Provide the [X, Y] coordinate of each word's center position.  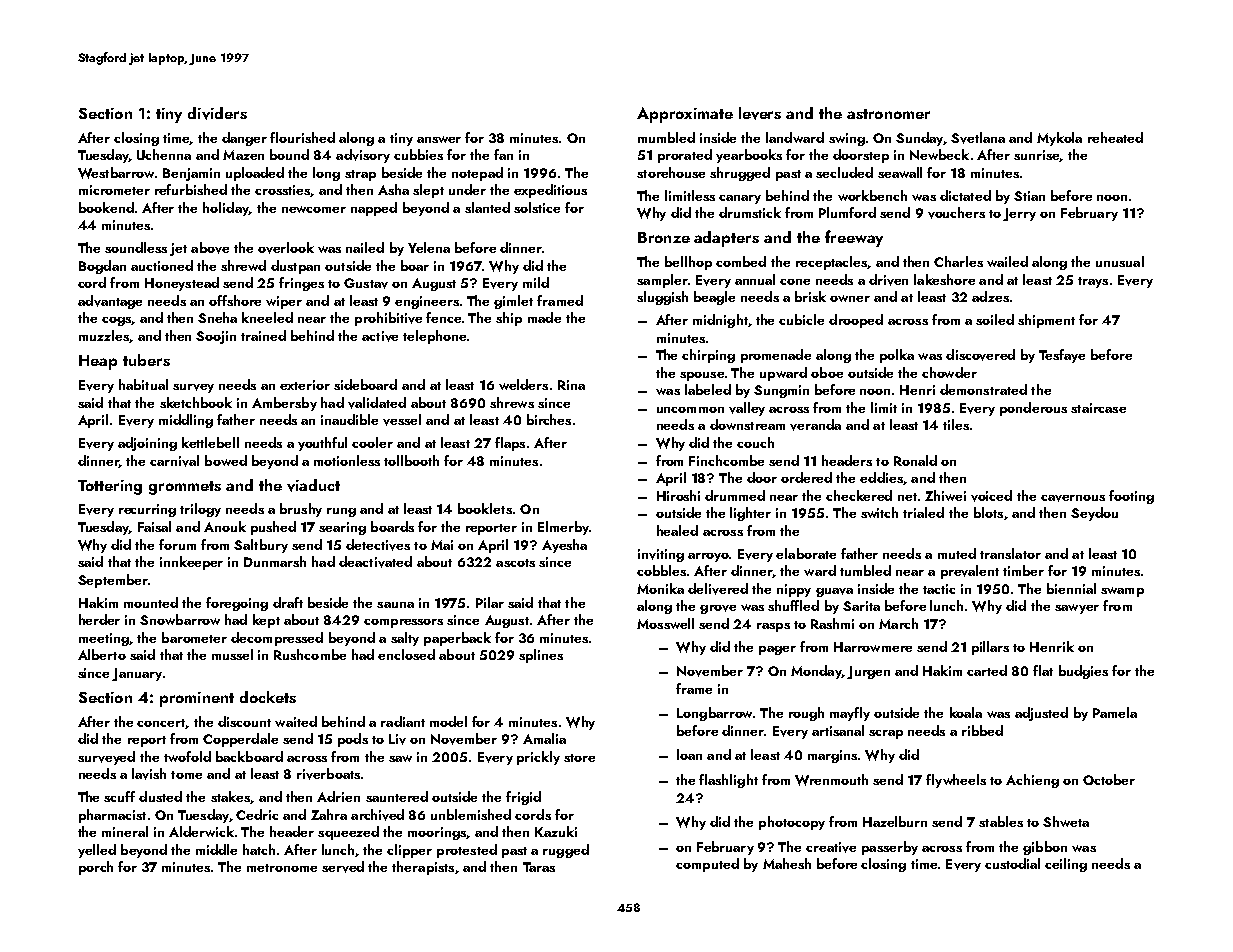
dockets [268, 697]
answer [439, 139]
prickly [538, 758]
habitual [143, 384]
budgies [1083, 672]
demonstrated [983, 389]
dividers [217, 113]
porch [96, 868]
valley [747, 409]
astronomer [888, 114]
